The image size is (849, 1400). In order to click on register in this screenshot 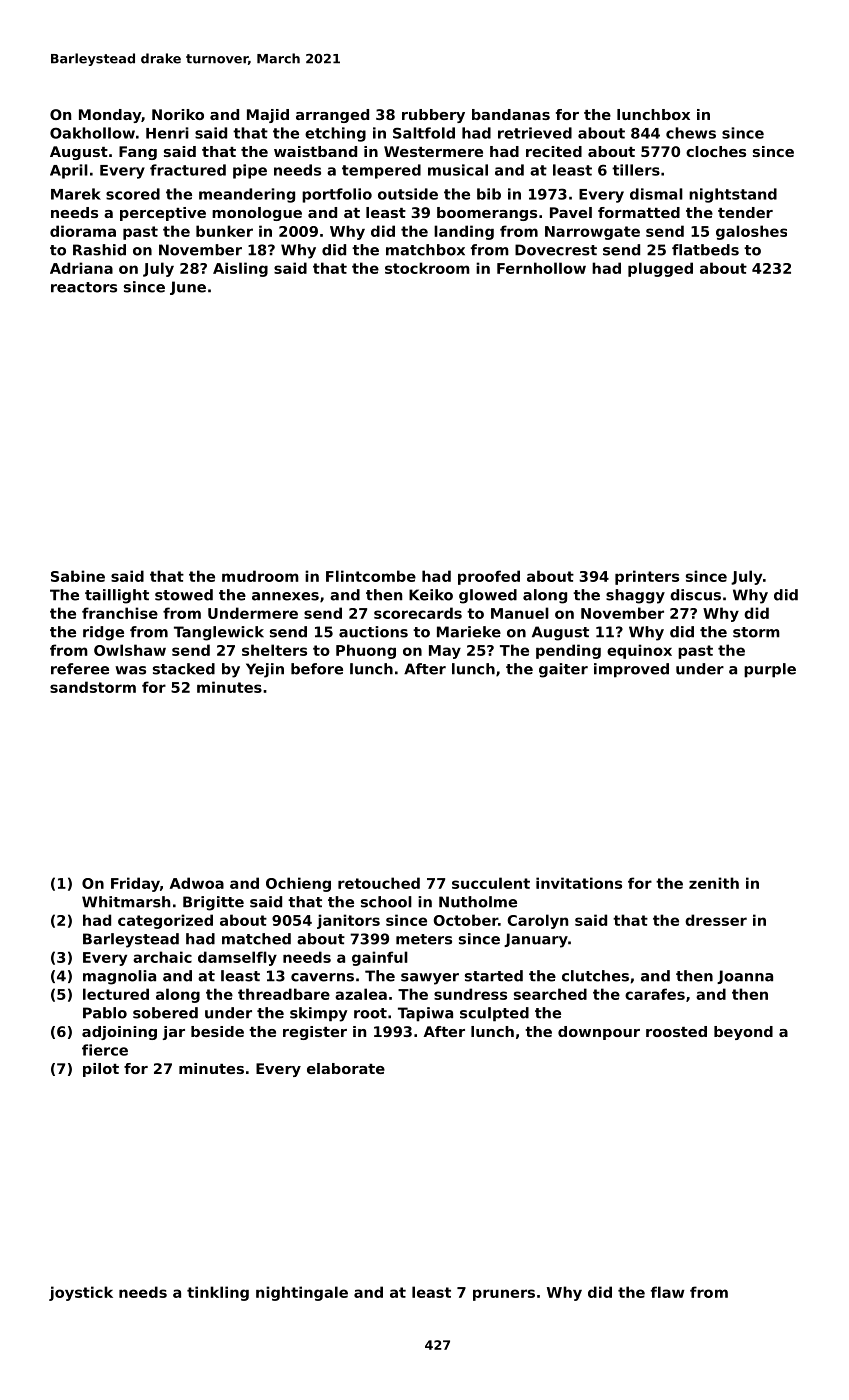, I will do `click(315, 1033)`.
